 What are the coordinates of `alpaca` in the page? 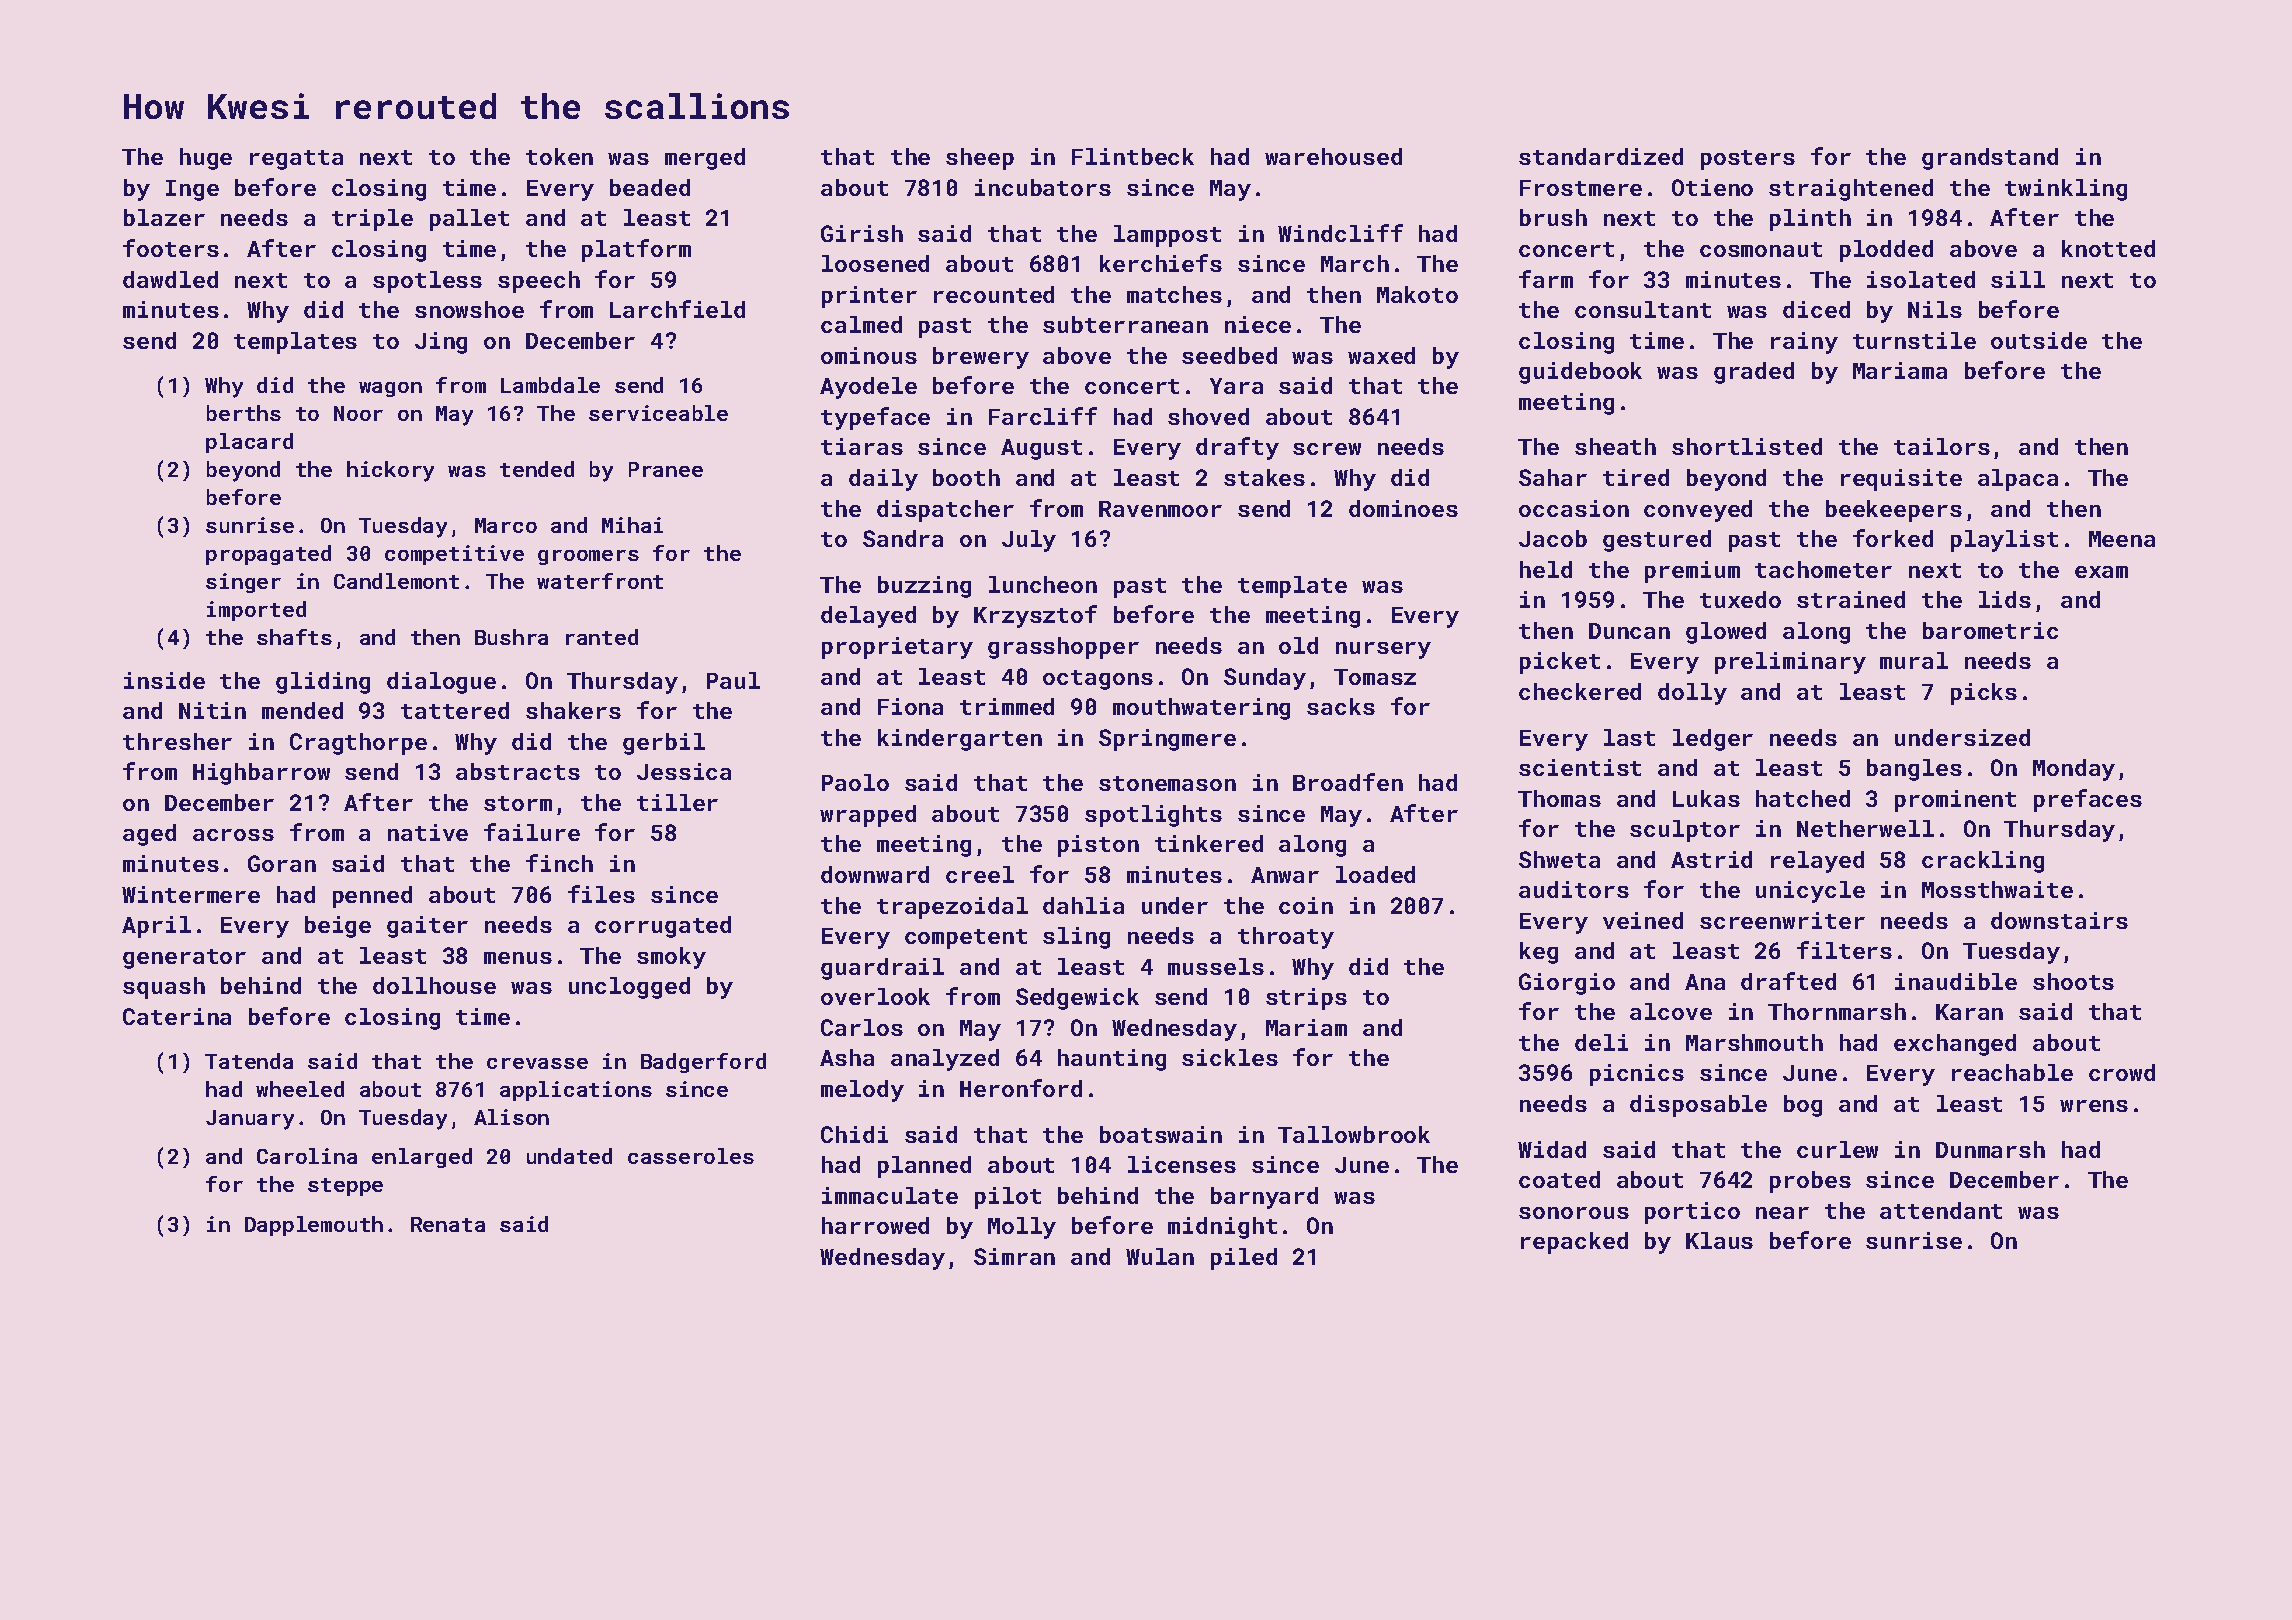 It's located at (2018, 480).
